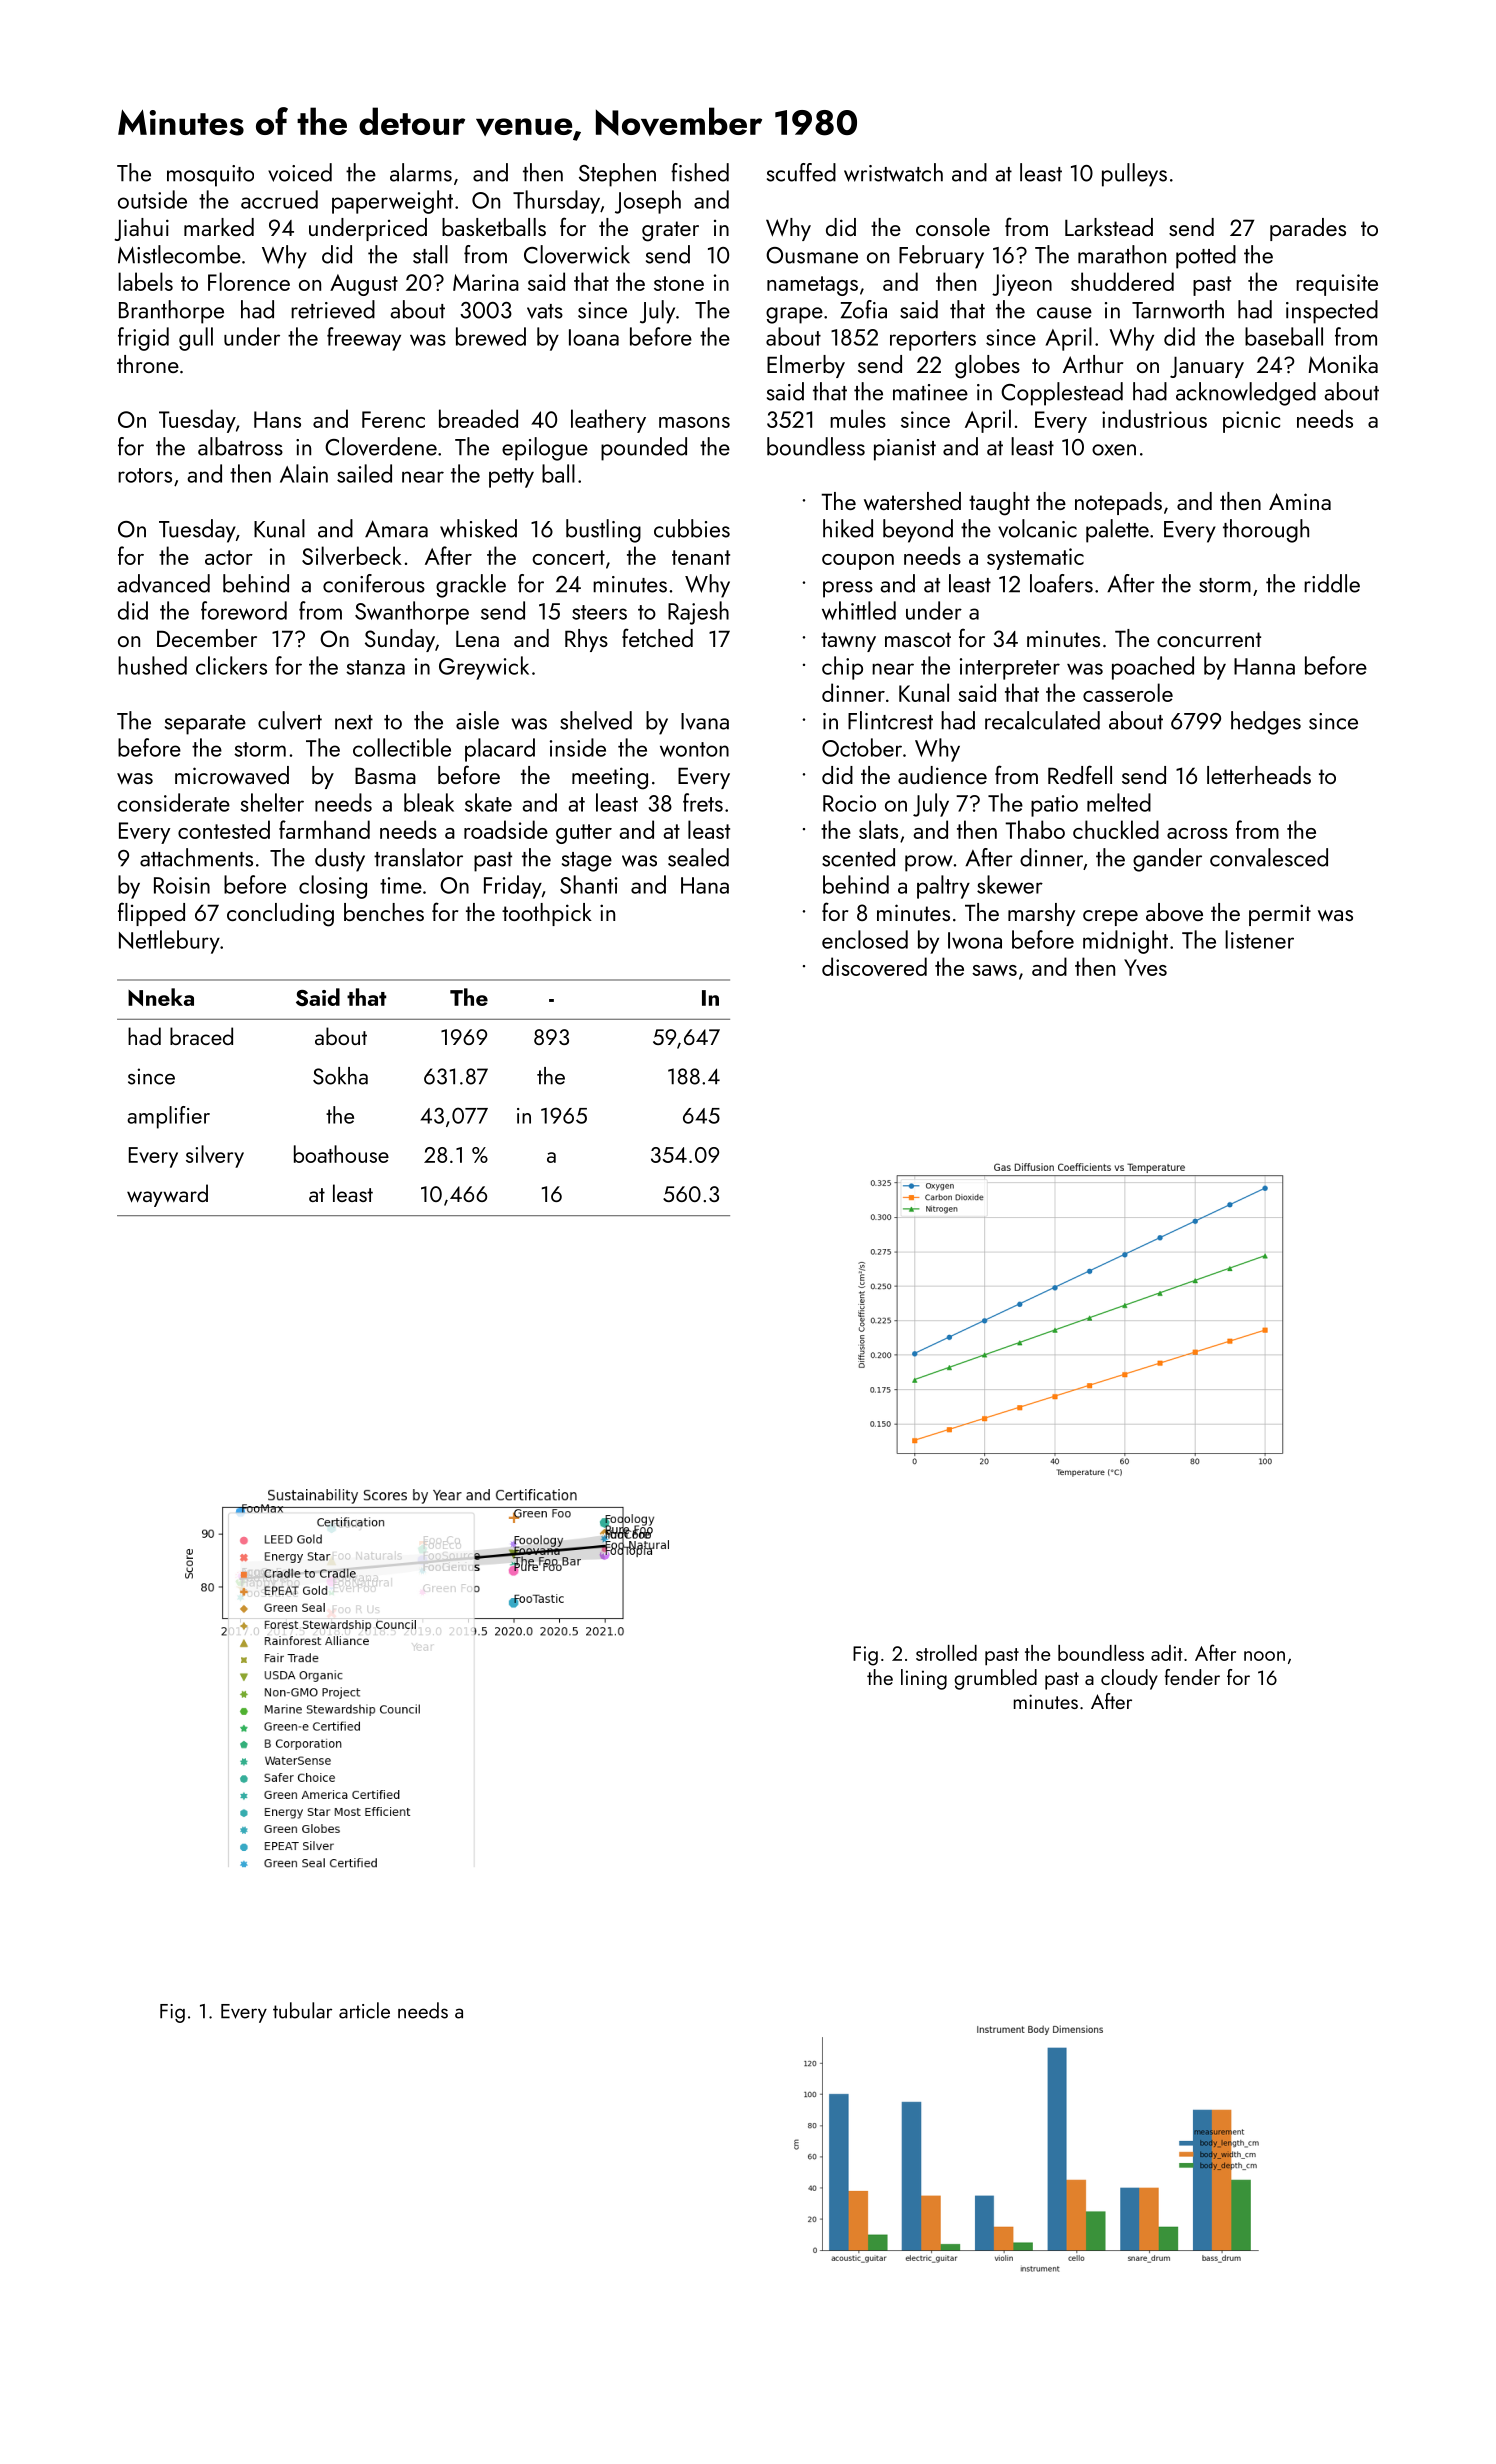 This screenshot has width=1496, height=2464. What do you see at coordinates (1300, 501) in the screenshot?
I see `Amina` at bounding box center [1300, 501].
